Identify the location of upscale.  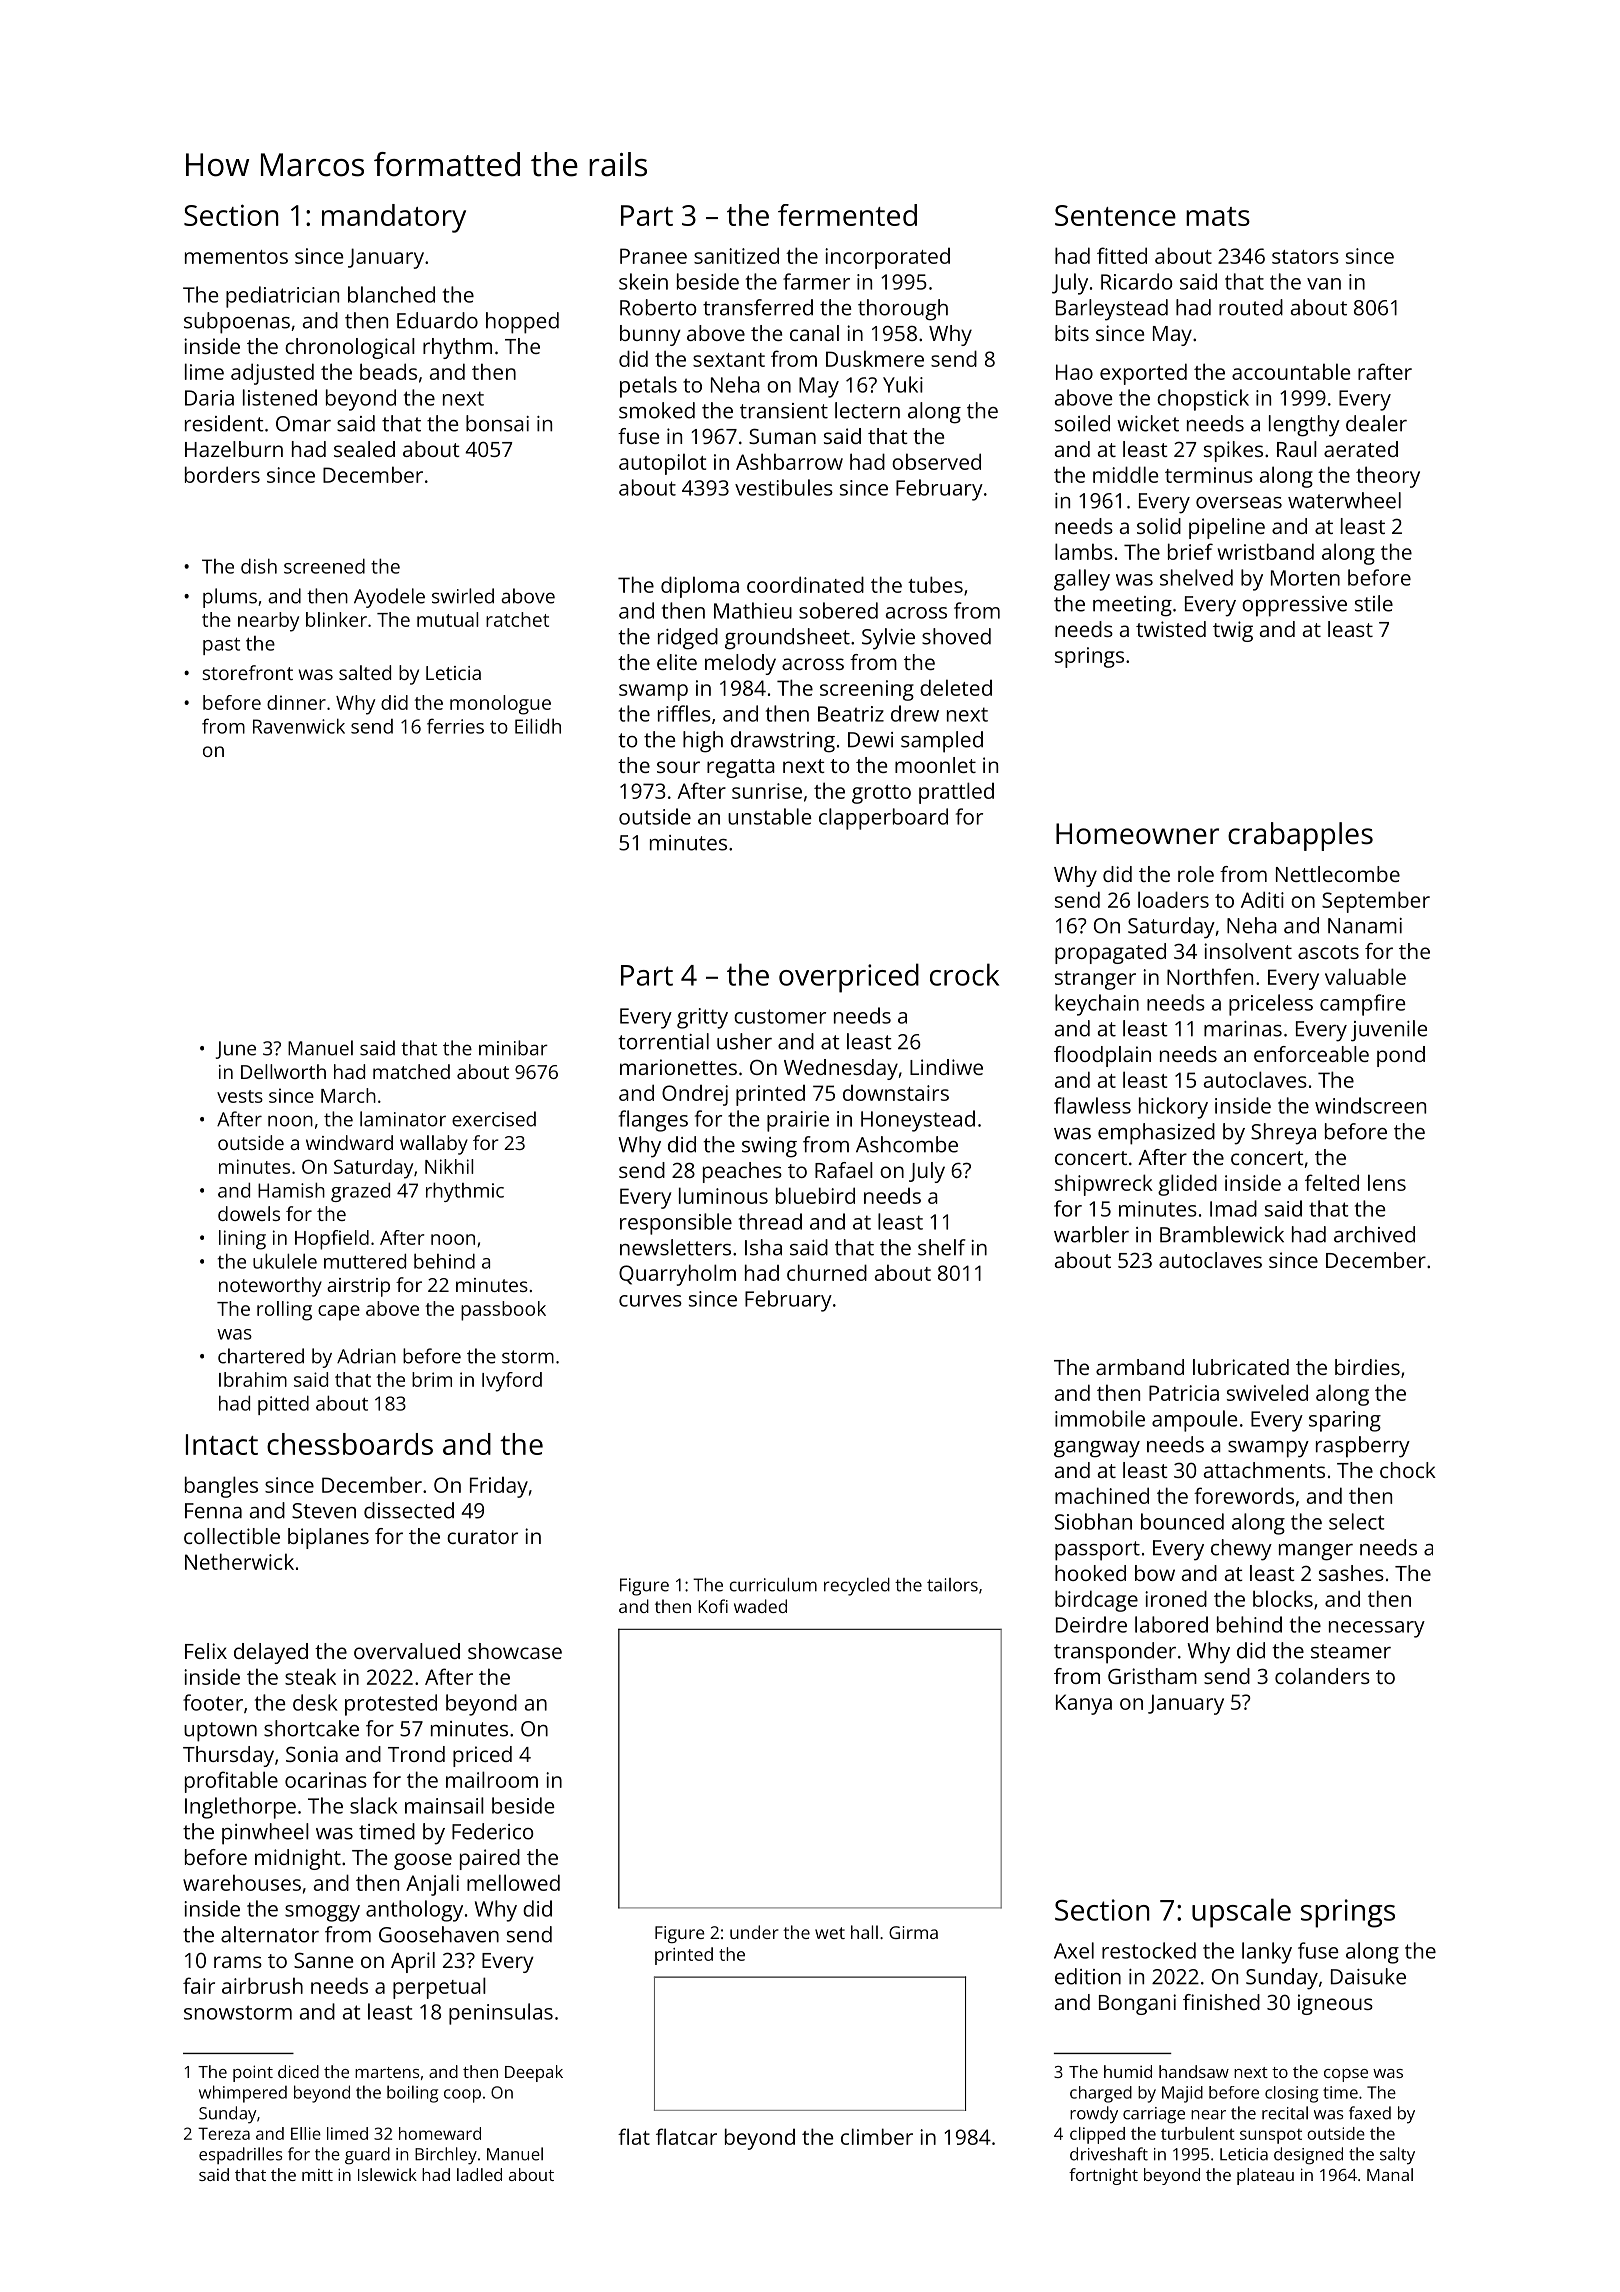
(1241, 1913).
